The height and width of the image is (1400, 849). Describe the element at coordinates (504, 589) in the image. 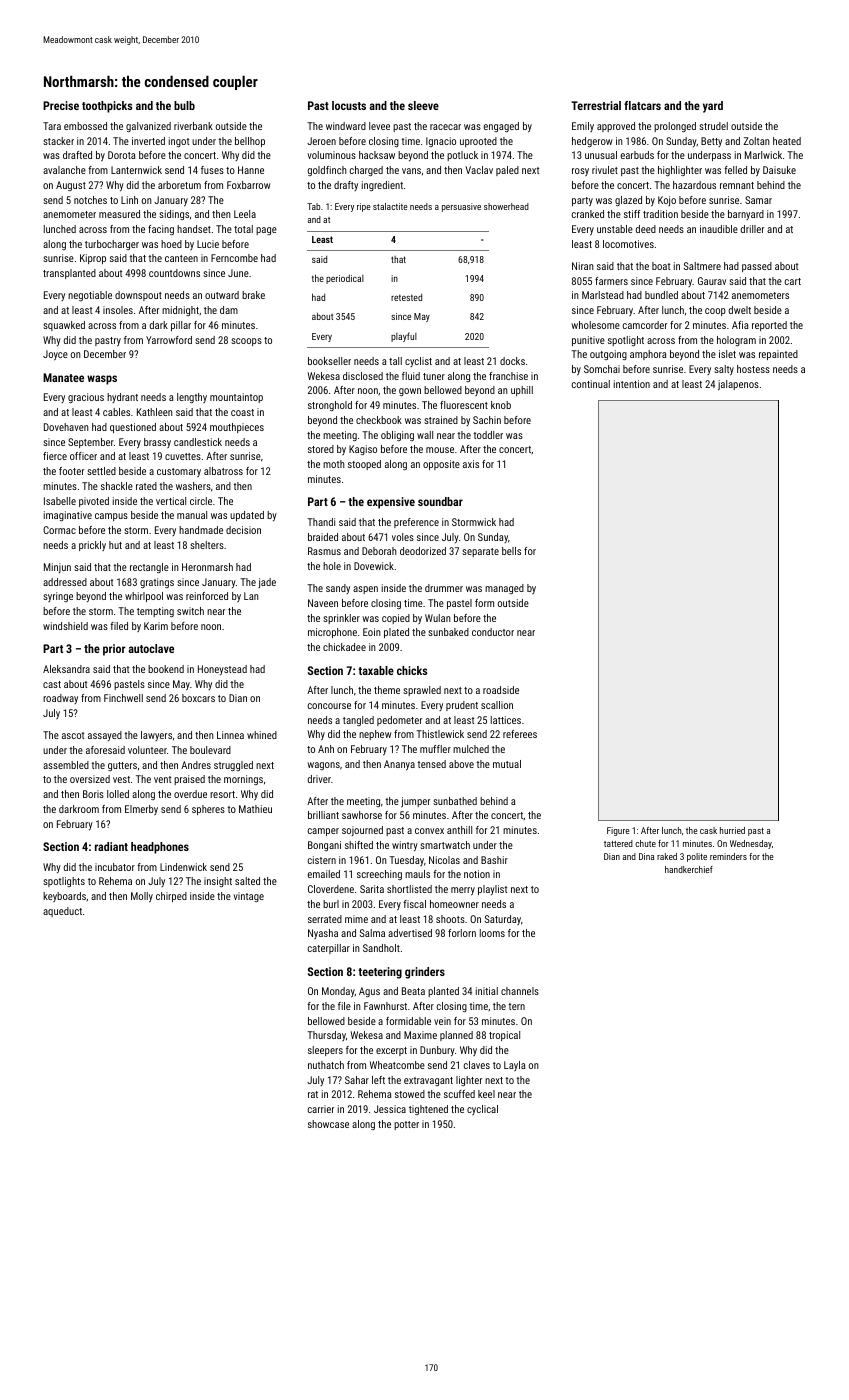

I see `managed` at that location.
